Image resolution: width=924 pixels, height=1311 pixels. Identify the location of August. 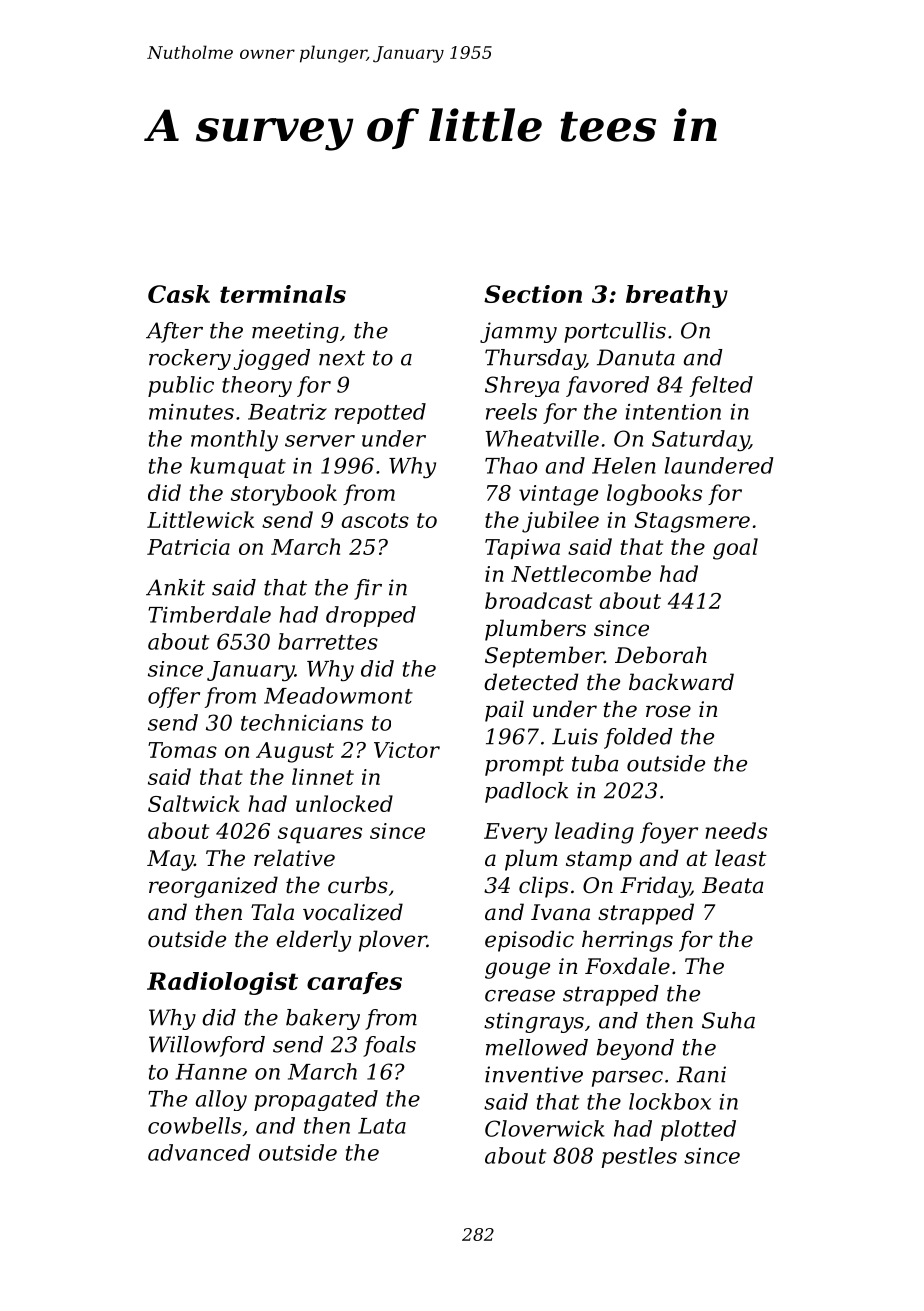
(295, 752).
